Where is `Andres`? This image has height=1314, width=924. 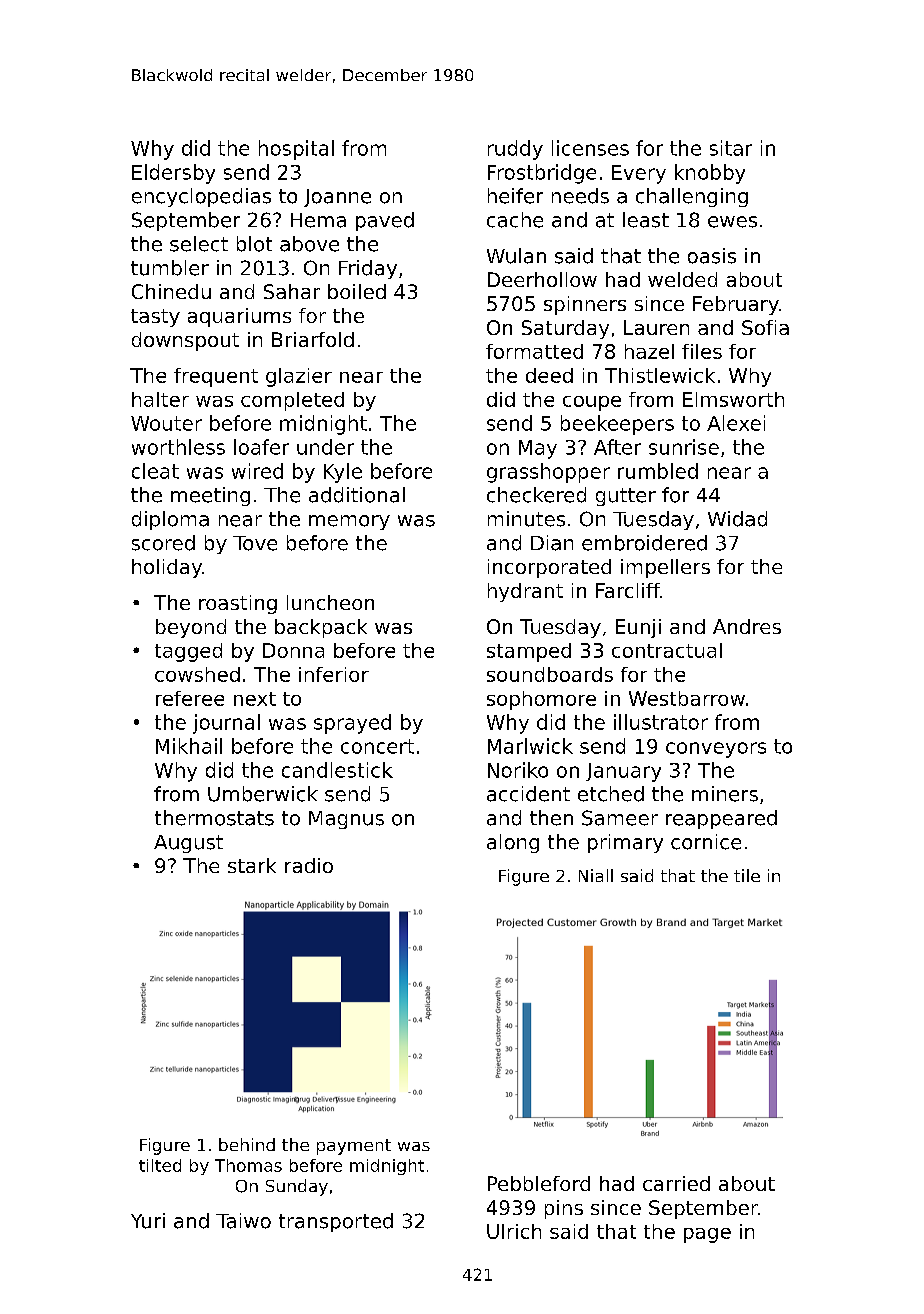
Andres is located at coordinates (747, 626).
